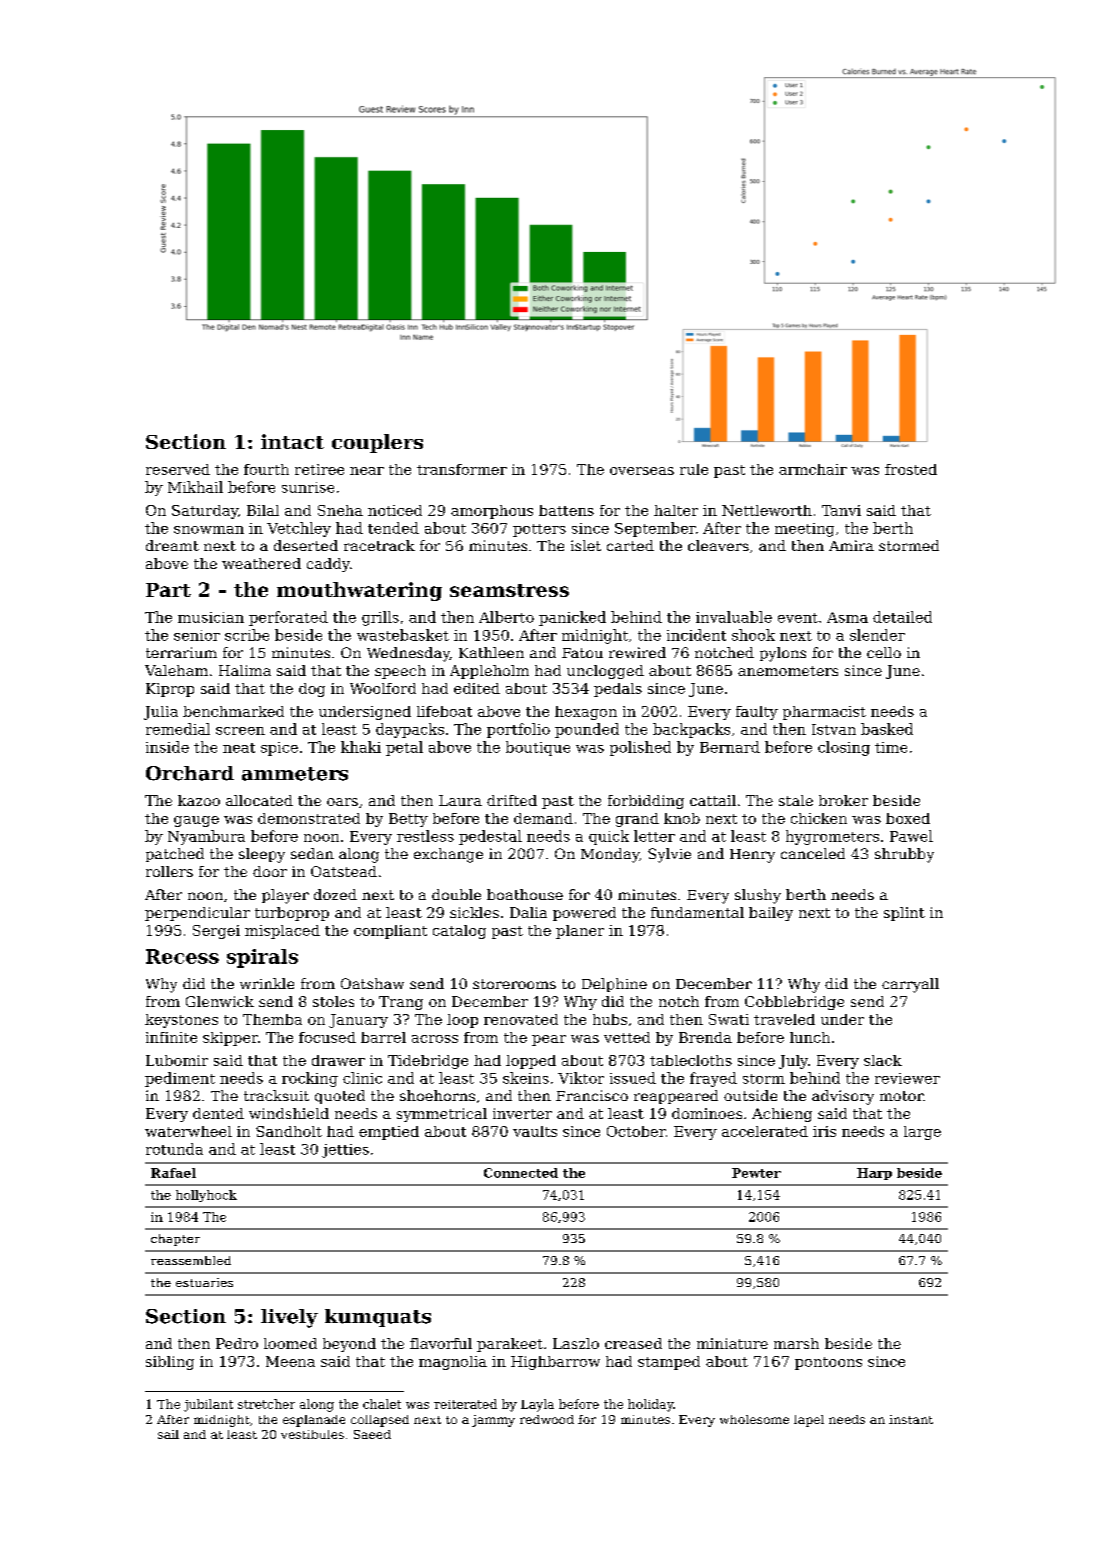 The width and height of the screenshot is (1093, 1546). Describe the element at coordinates (757, 713) in the screenshot. I see `faulty` at that location.
